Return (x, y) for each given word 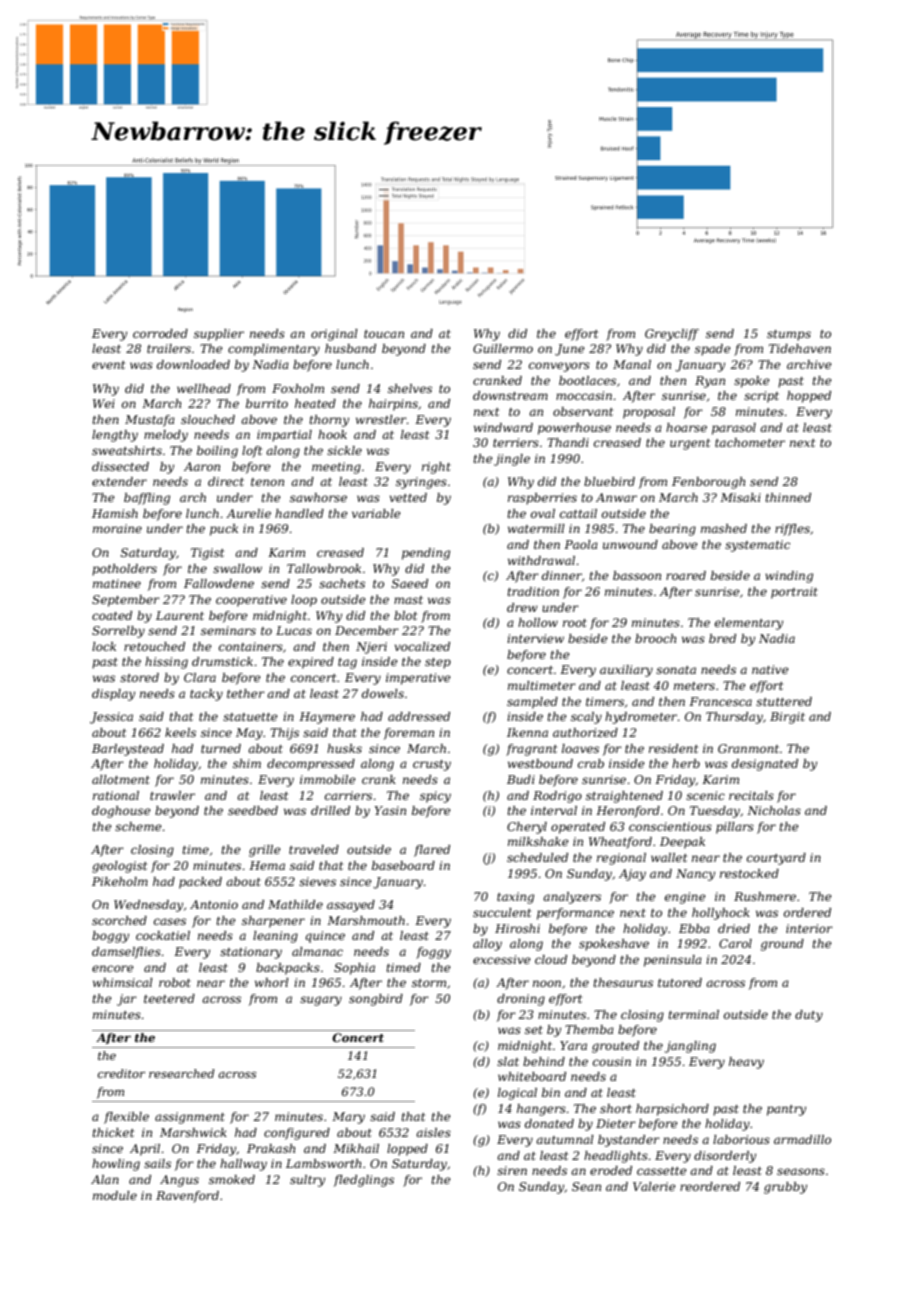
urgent (690, 444)
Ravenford (187, 1197)
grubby (785, 1188)
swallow (237, 568)
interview (535, 638)
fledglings (364, 1181)
